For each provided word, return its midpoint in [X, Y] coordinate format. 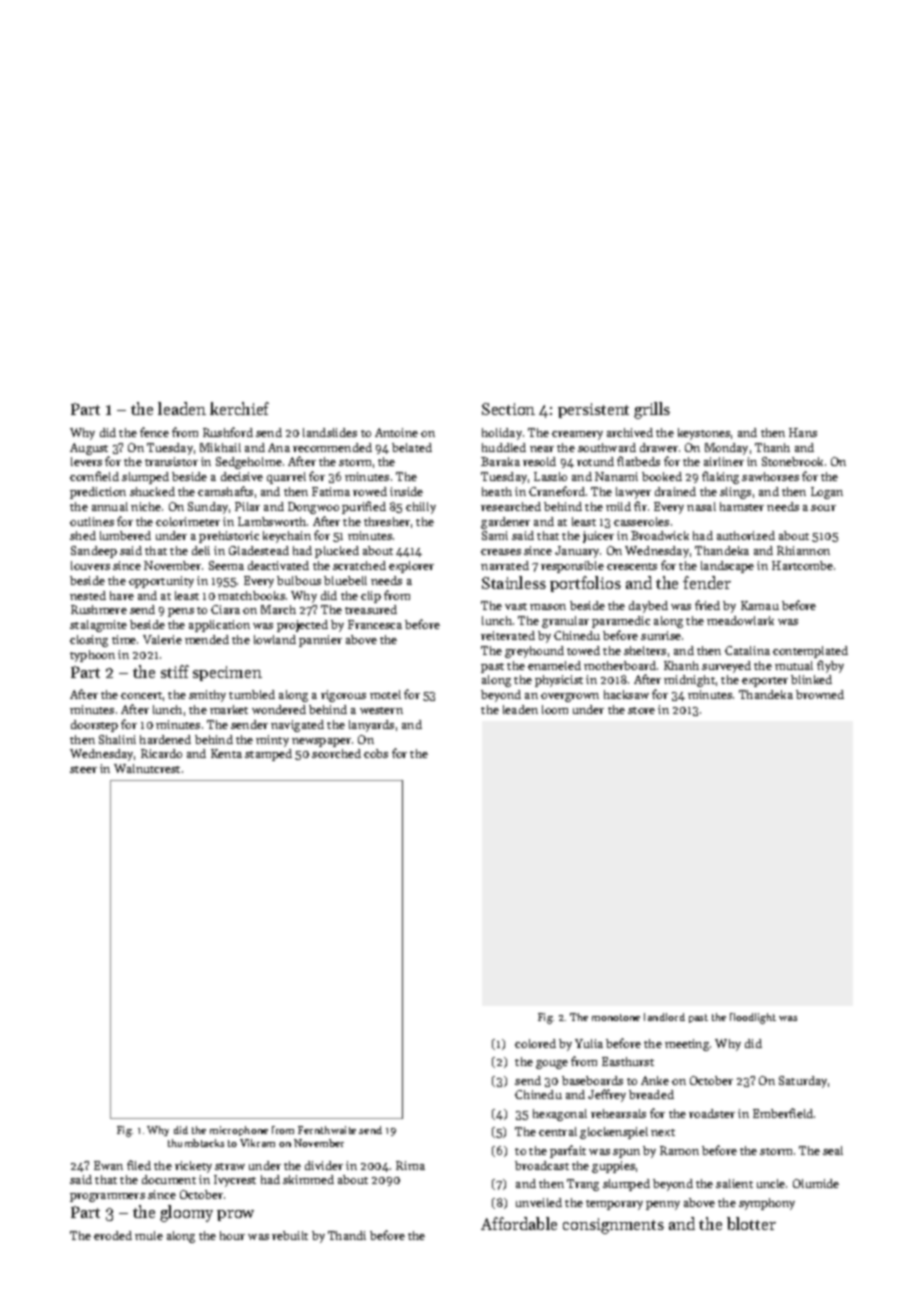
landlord [664, 1017]
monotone [616, 1017]
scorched [336, 753]
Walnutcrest [147, 768]
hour [232, 1235]
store [641, 710]
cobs [376, 753]
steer [83, 769]
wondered [279, 709]
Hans [803, 432]
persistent [593, 410]
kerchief [239, 408]
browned [820, 694]
